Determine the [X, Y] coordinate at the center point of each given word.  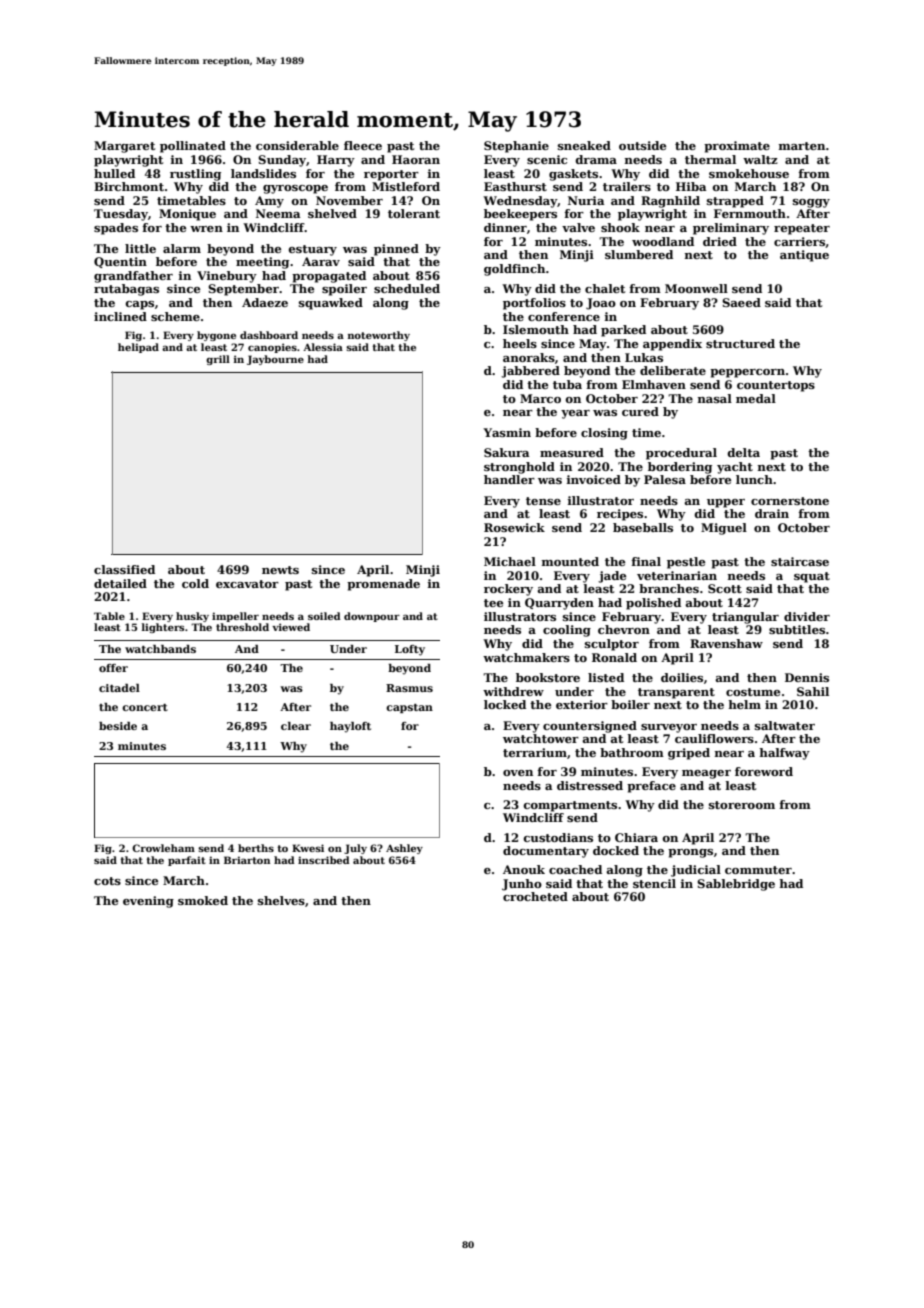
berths [256, 848]
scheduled [407, 288]
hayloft [350, 727]
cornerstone [790, 501]
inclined [120, 316]
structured [740, 343]
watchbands [160, 649]
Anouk [524, 869]
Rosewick [514, 527]
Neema [278, 213]
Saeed [741, 302]
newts [280, 570]
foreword [764, 771]
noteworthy [379, 336]
